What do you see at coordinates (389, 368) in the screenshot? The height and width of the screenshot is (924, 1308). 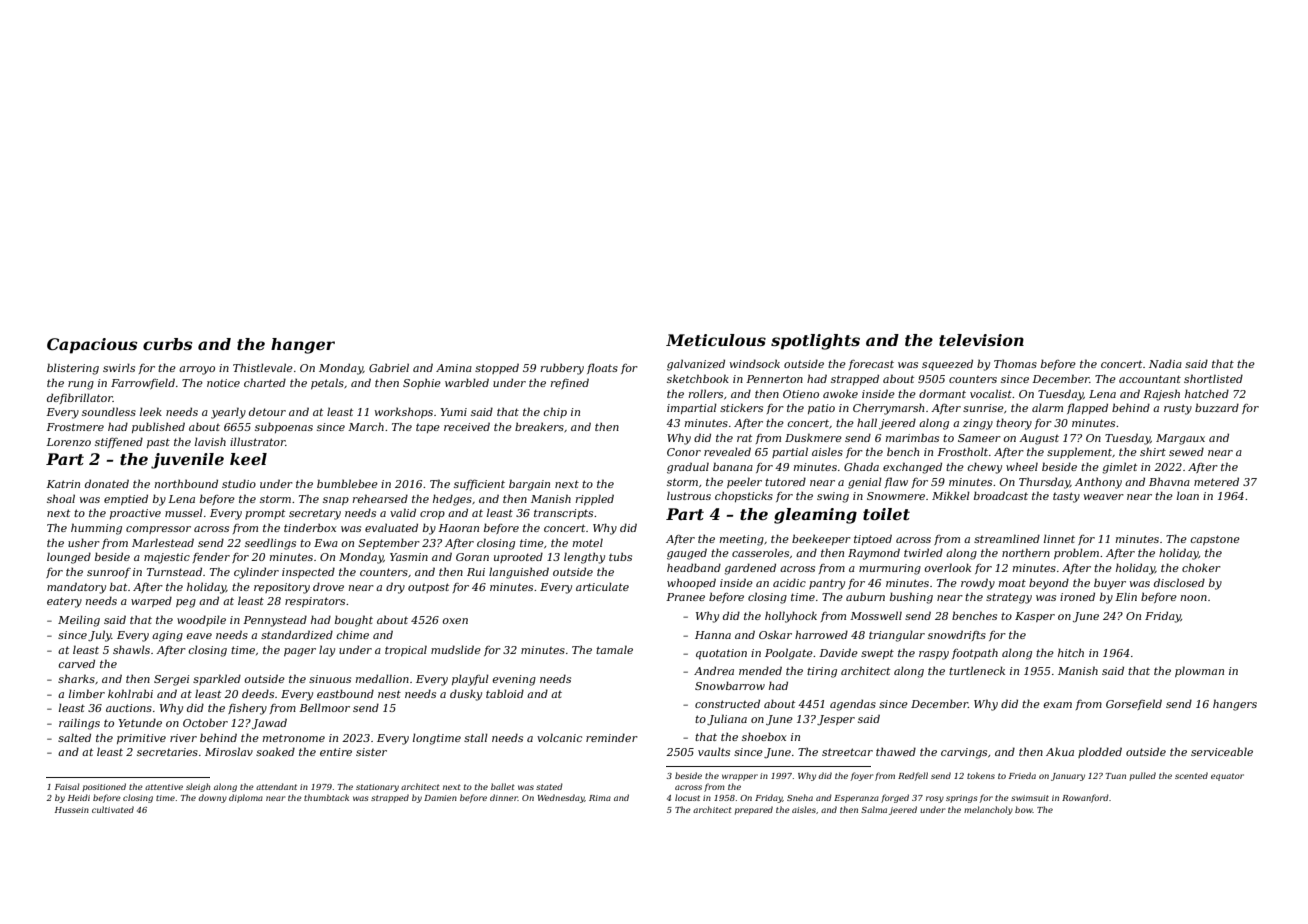 I see `Gabriel` at bounding box center [389, 368].
